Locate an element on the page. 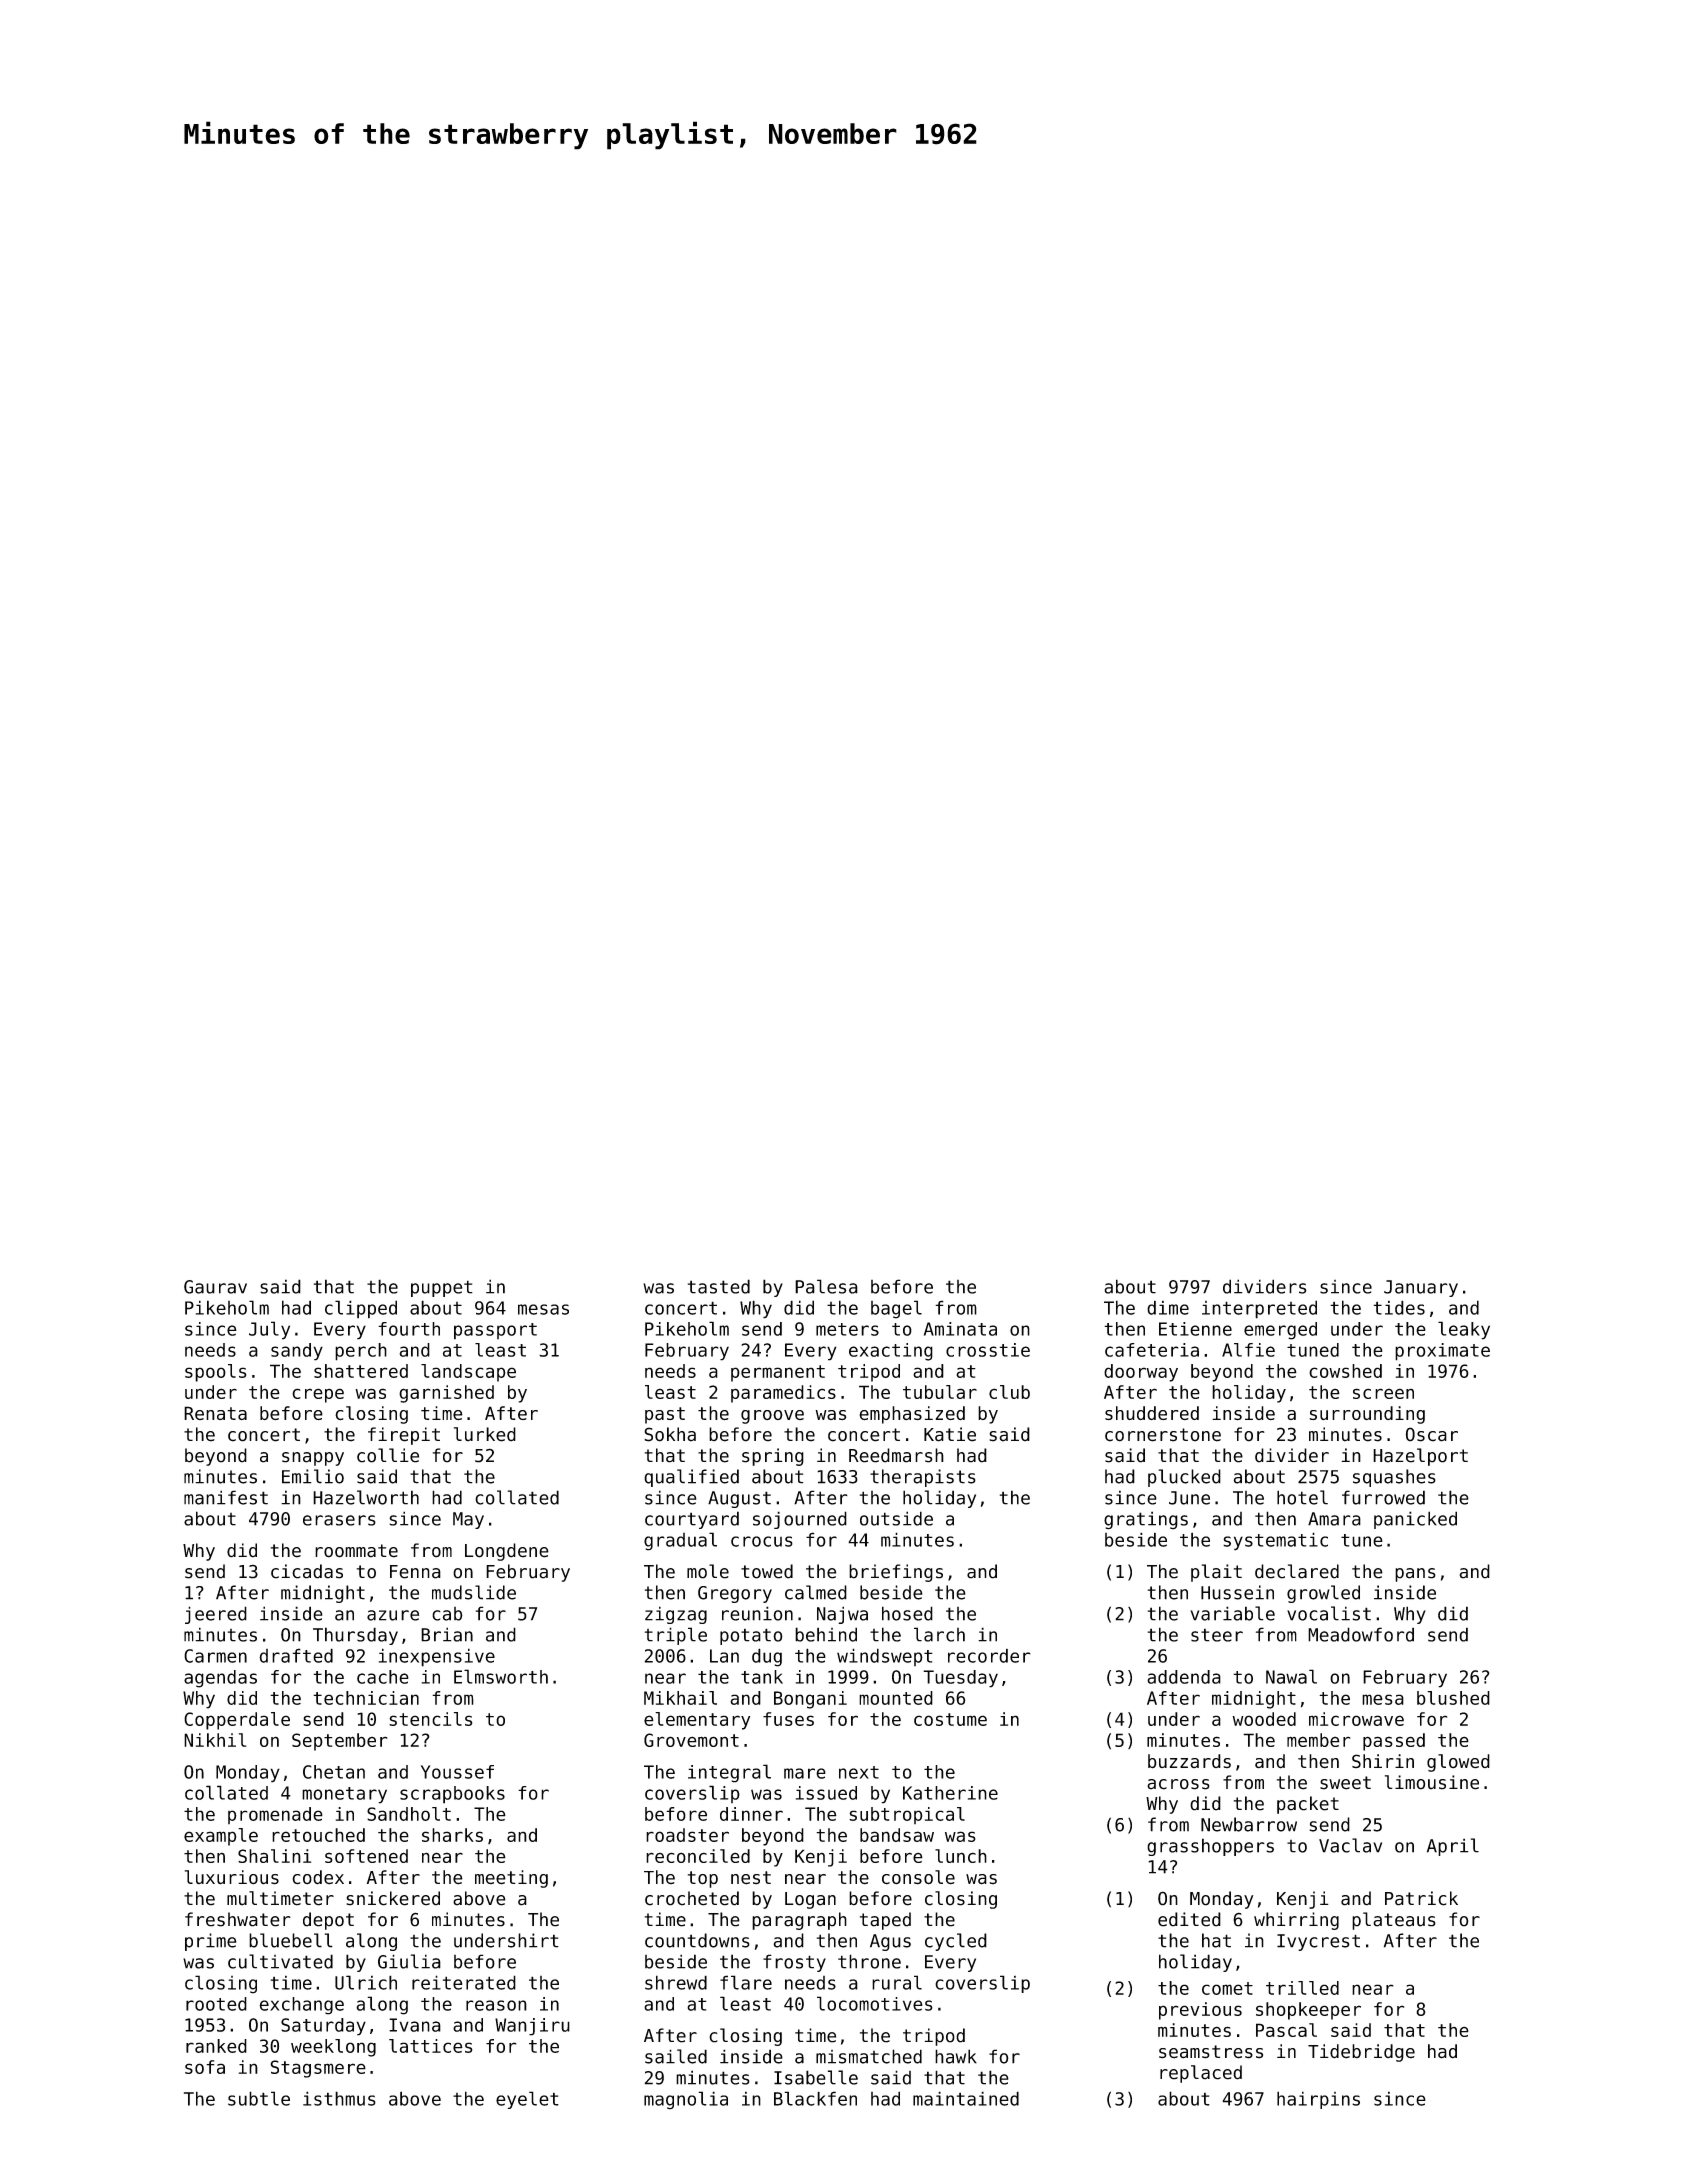  subtle is located at coordinates (259, 2098).
